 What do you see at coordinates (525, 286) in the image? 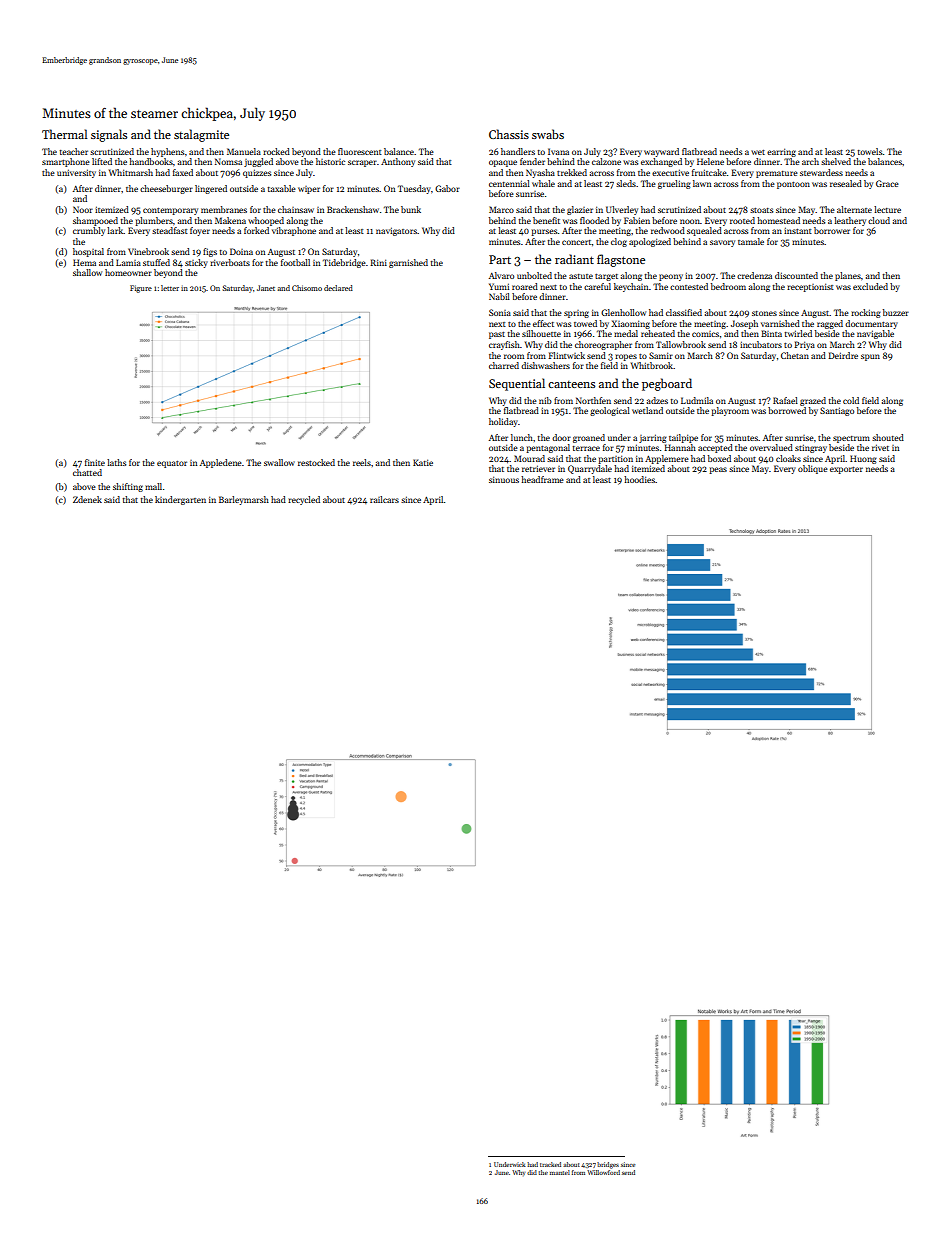
I see `roared` at bounding box center [525, 286].
